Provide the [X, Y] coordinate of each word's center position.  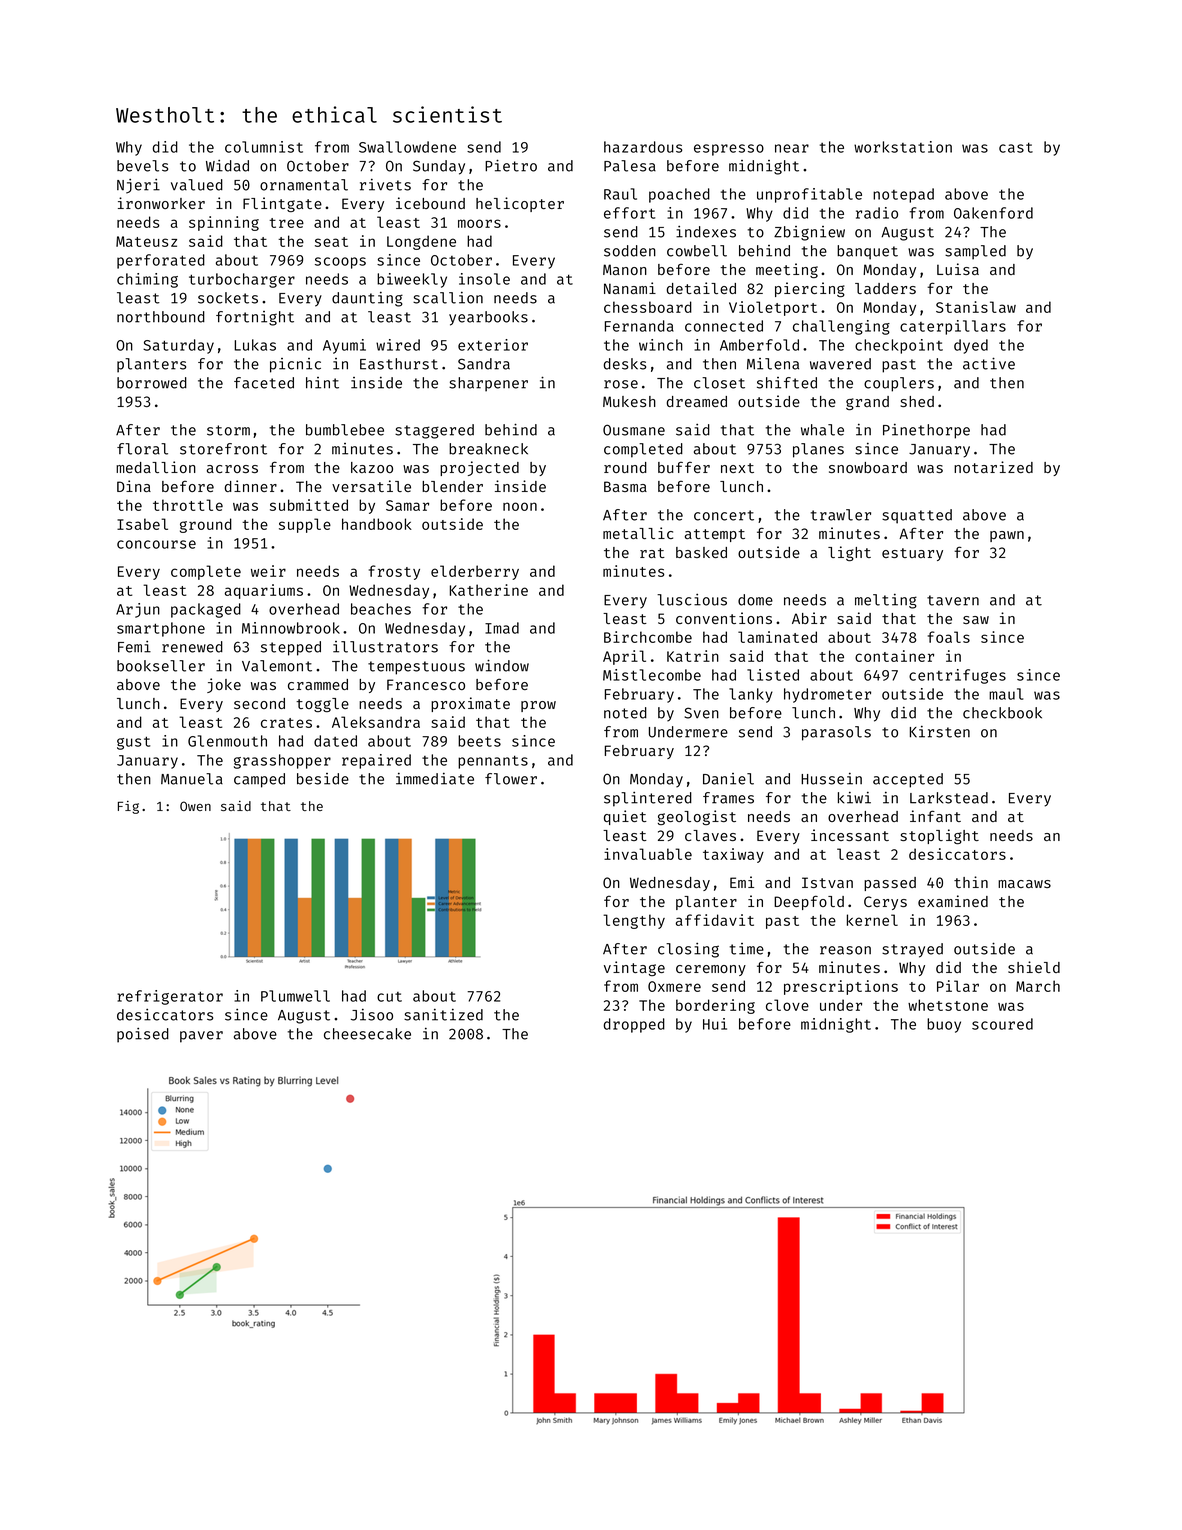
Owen [195, 806]
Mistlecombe [652, 675]
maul [1006, 694]
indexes [706, 232]
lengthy [634, 921]
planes [818, 450]
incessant [850, 835]
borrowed [152, 383]
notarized [993, 467]
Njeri [138, 186]
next [737, 468]
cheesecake [367, 1034]
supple [305, 525]
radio [877, 213]
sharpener [488, 384]
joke [224, 685]
